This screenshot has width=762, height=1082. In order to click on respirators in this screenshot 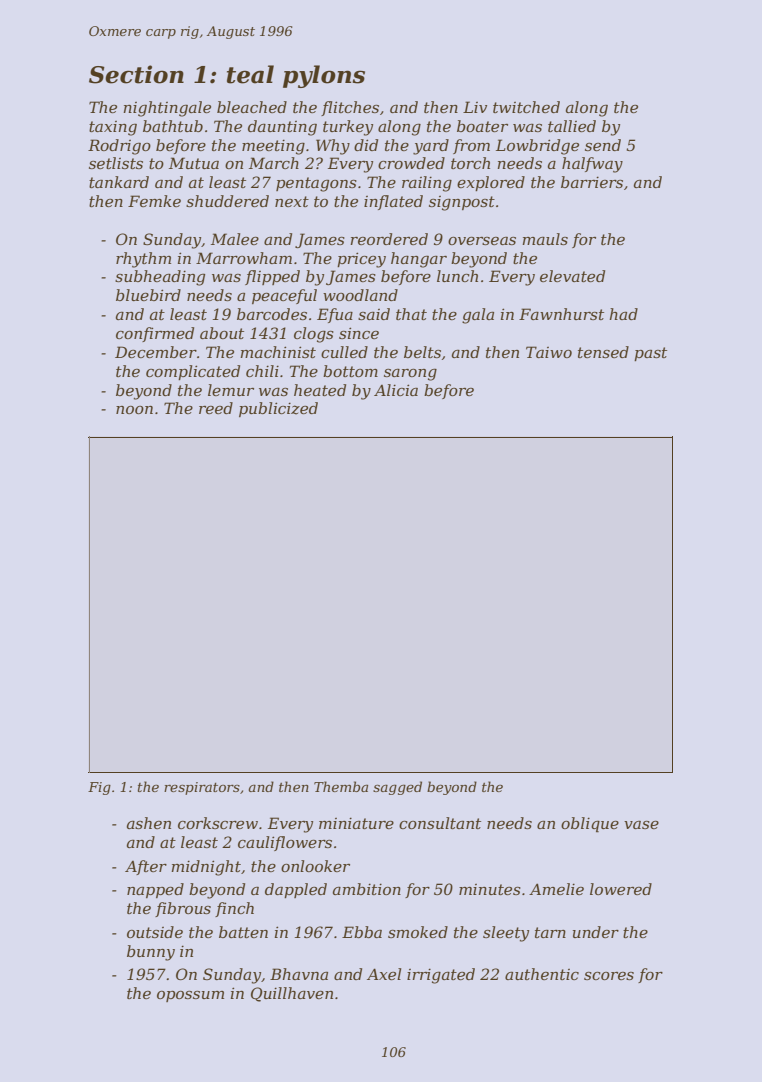, I will do `click(202, 788)`.
